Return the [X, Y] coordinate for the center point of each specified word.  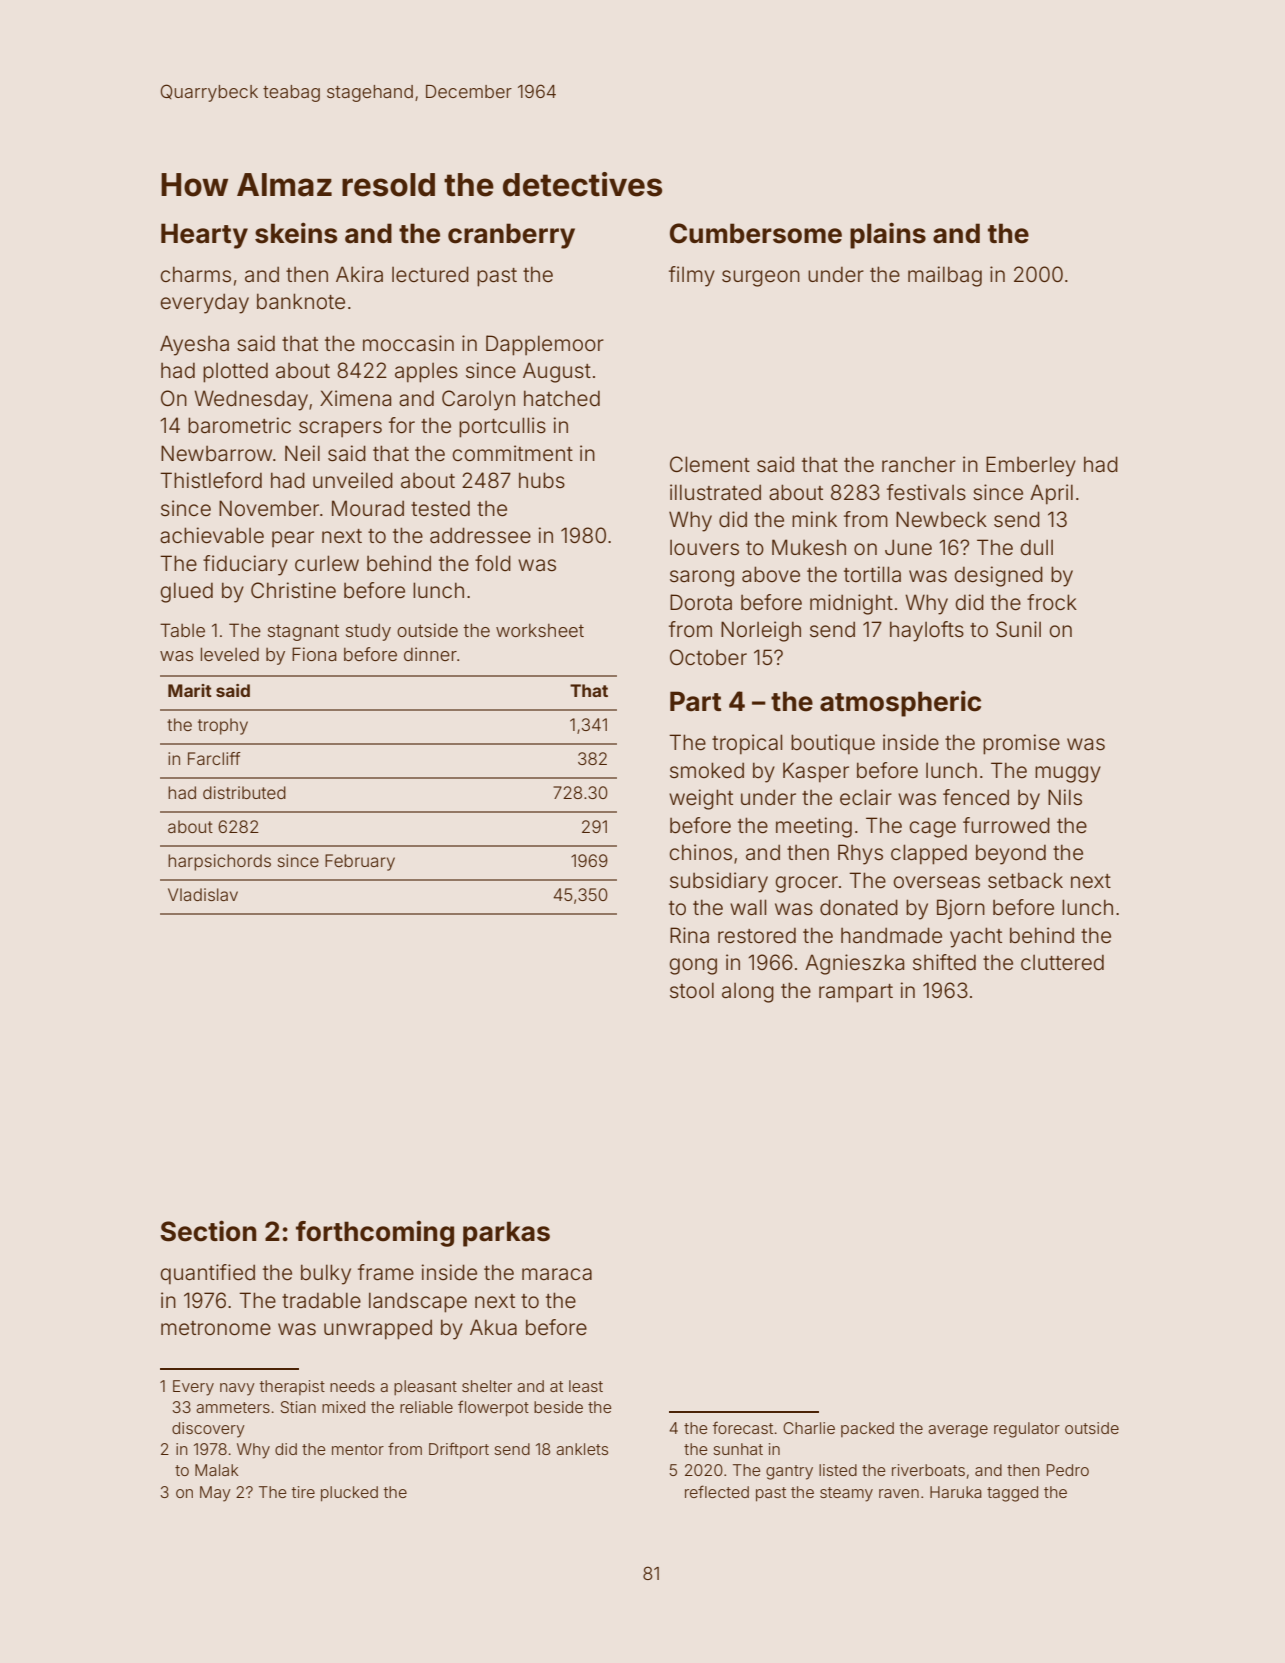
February [360, 862]
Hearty [204, 236]
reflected [717, 1491]
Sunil [1018, 629]
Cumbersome [756, 233]
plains [888, 235]
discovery [208, 1430]
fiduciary [245, 565]
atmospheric [900, 703]
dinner [430, 654]
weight [701, 799]
